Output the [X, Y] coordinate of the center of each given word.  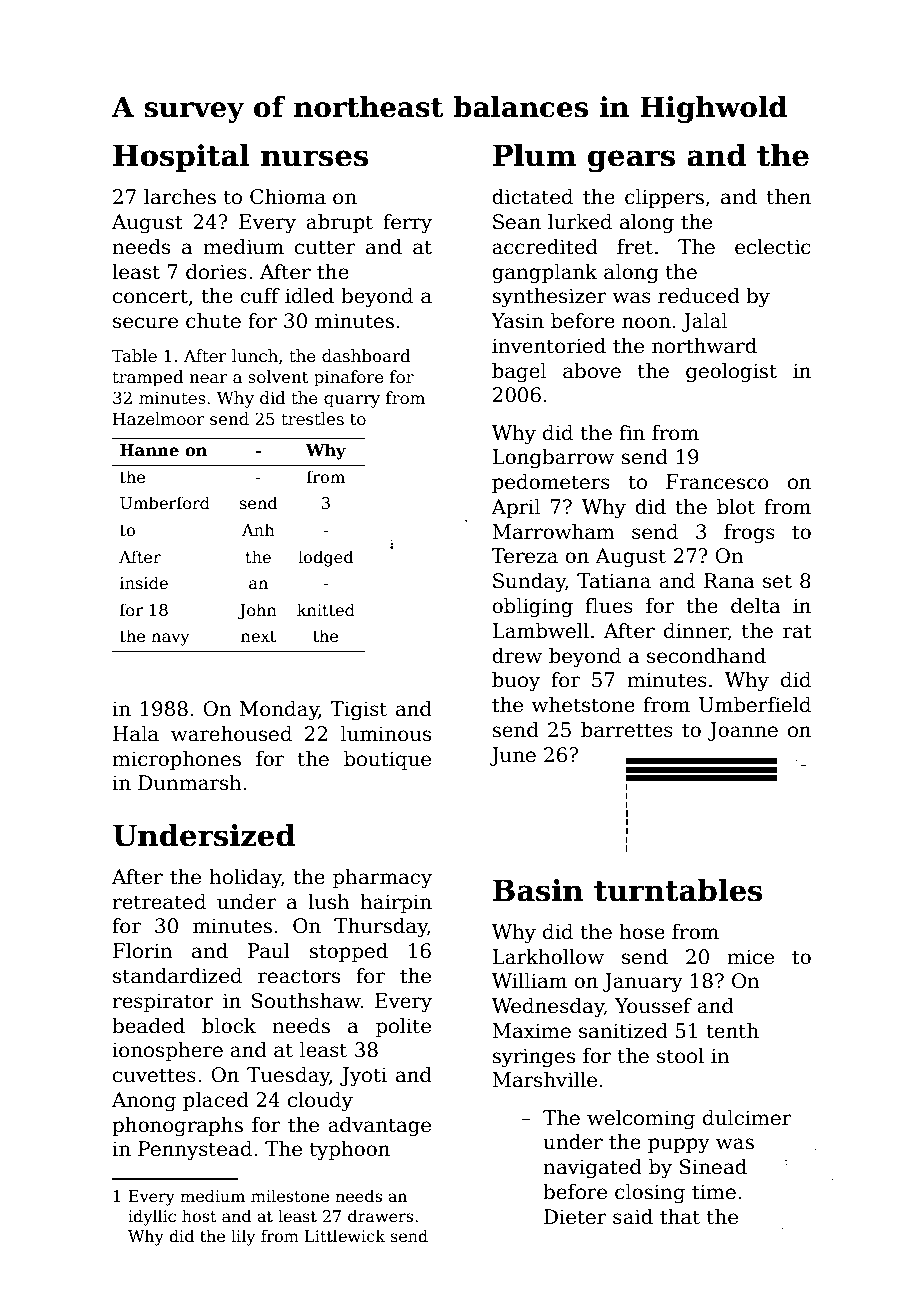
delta [756, 606]
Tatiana [614, 581]
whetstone [583, 705]
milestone [290, 1195]
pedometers [551, 483]
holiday [245, 879]
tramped [147, 378]
